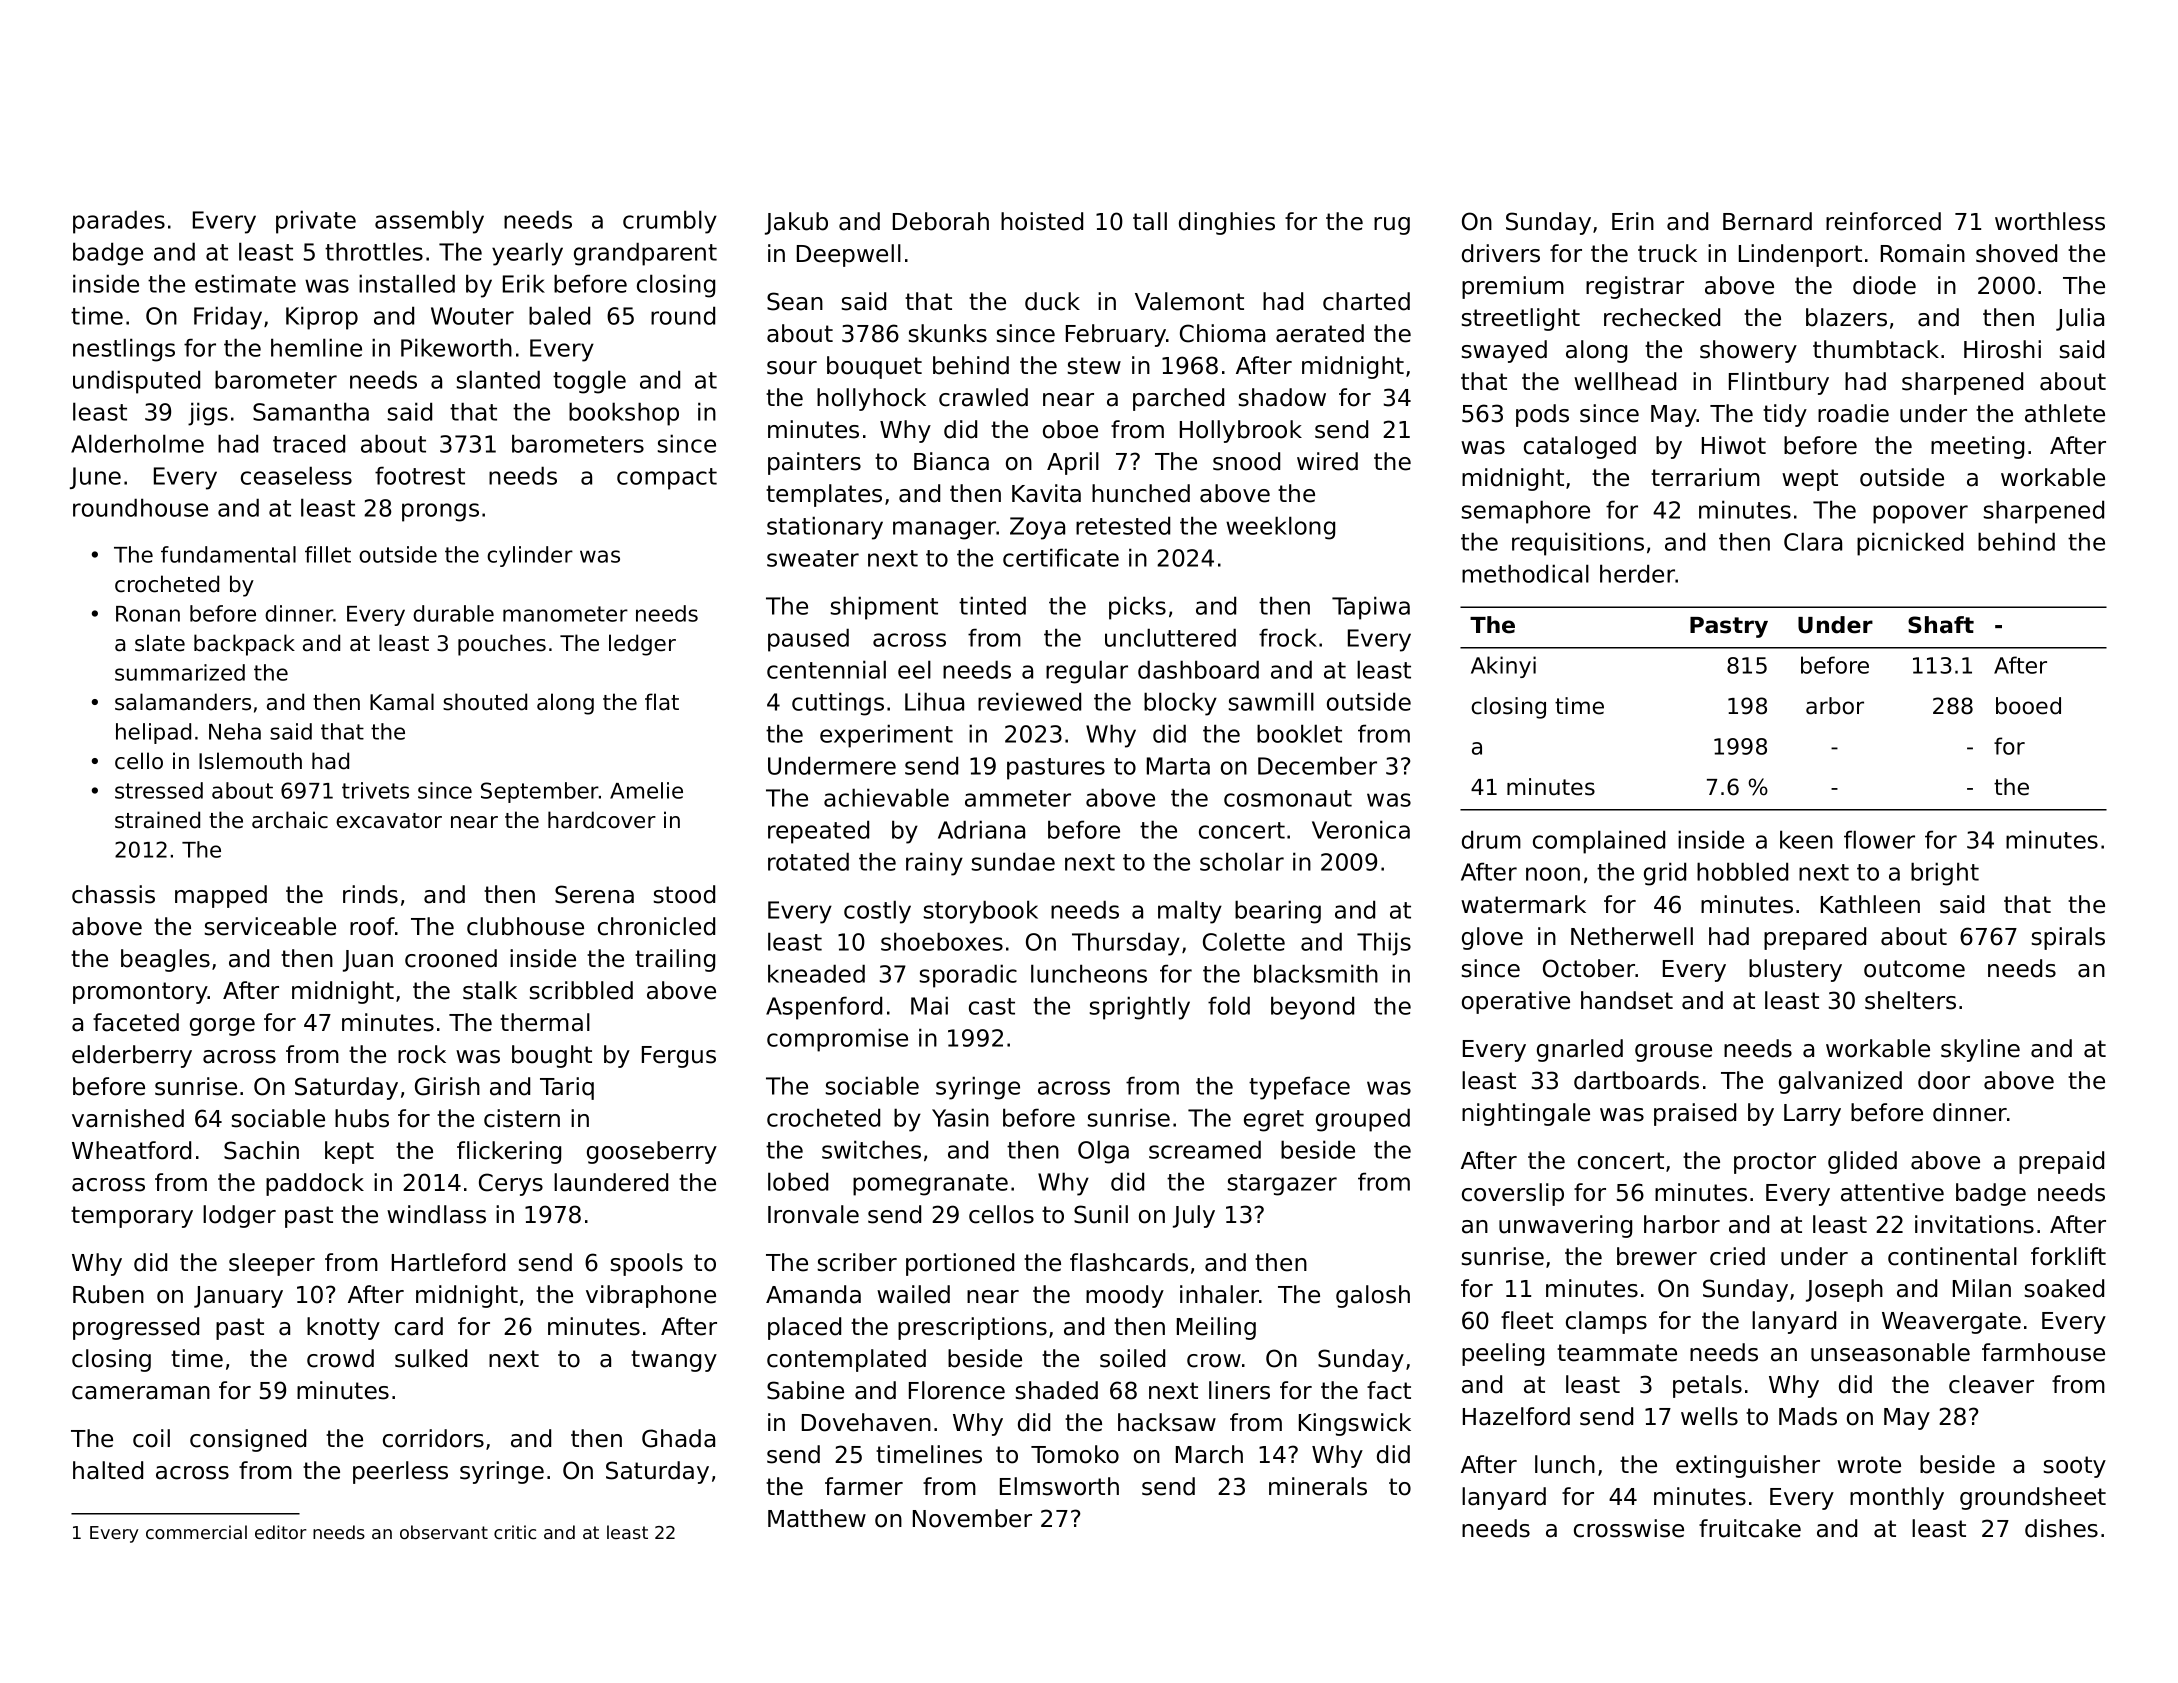  Describe the element at coordinates (1318, 1486) in the screenshot. I see `minerals` at that location.
